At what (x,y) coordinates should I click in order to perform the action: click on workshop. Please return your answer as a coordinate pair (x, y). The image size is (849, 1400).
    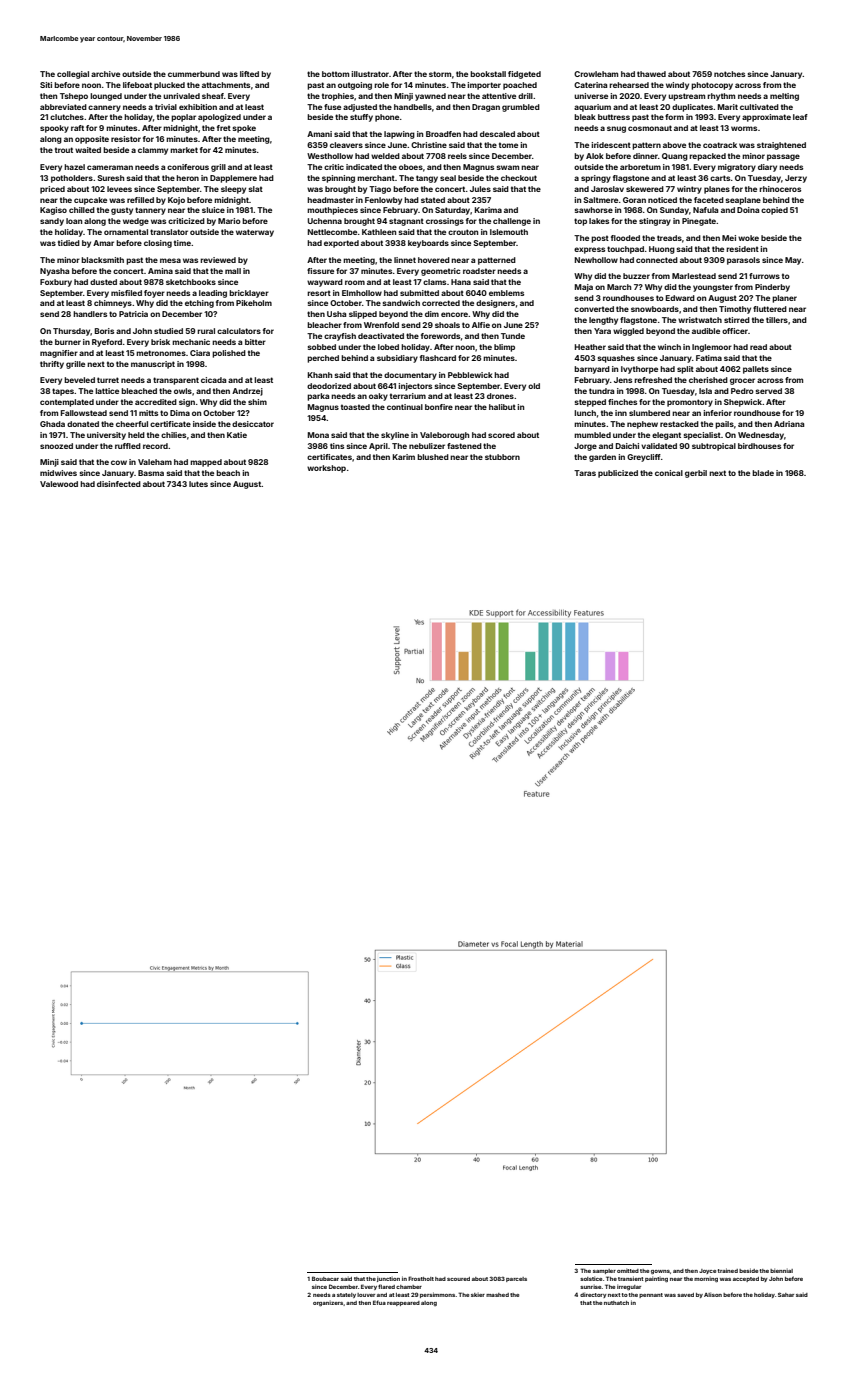
    Looking at the image, I should click on (326, 469).
